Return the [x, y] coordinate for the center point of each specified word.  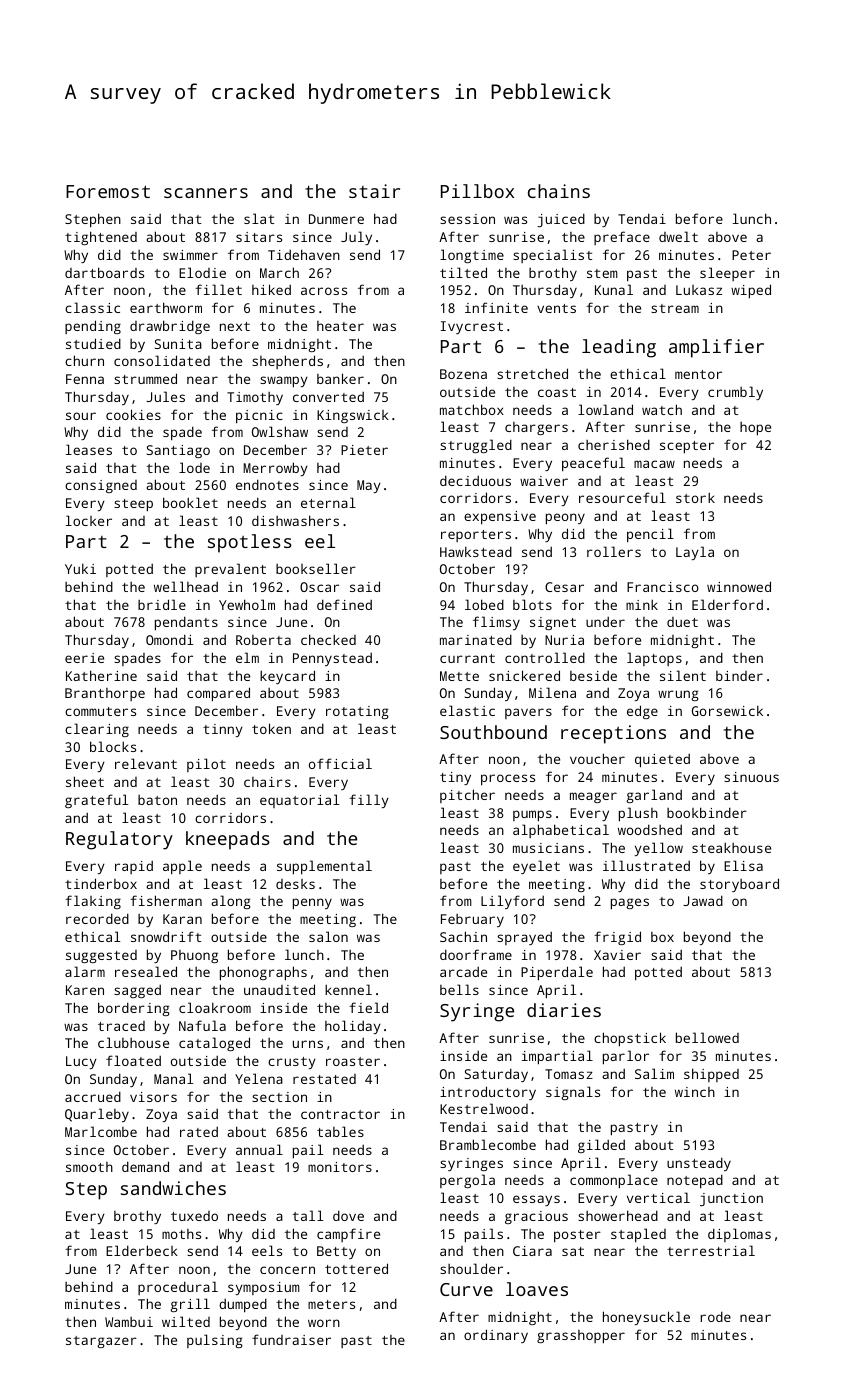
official [340, 763]
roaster [353, 1061]
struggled [476, 446]
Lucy [81, 1062]
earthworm [166, 307]
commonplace [614, 1181]
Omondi [170, 639]
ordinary [496, 1336]
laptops [654, 659]
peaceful [593, 464]
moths [181, 1234]
